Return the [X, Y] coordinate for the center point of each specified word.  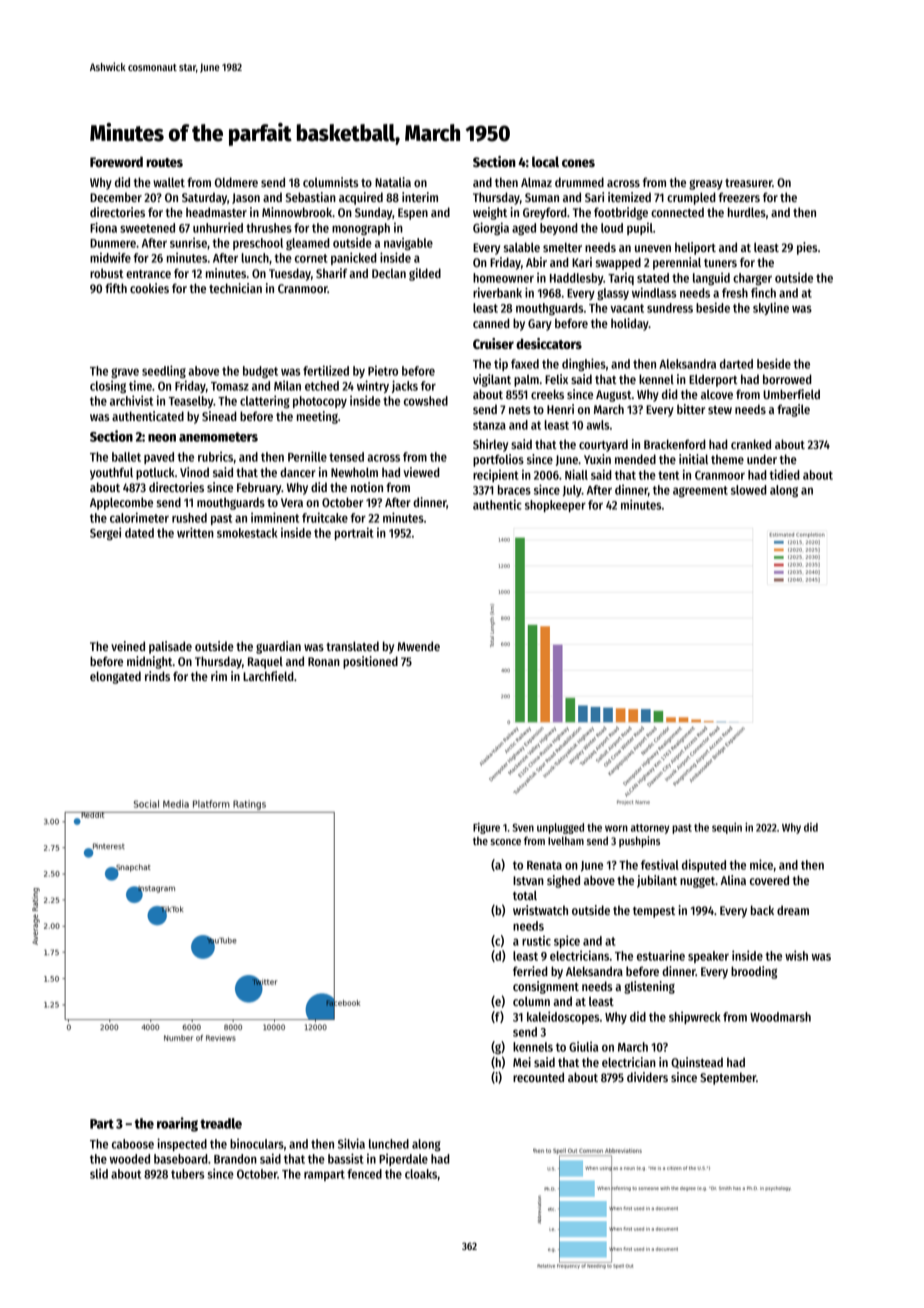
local [545, 161]
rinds [157, 676]
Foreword [116, 162]
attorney [650, 829]
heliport [695, 248]
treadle [221, 1123]
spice [567, 941]
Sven [523, 827]
